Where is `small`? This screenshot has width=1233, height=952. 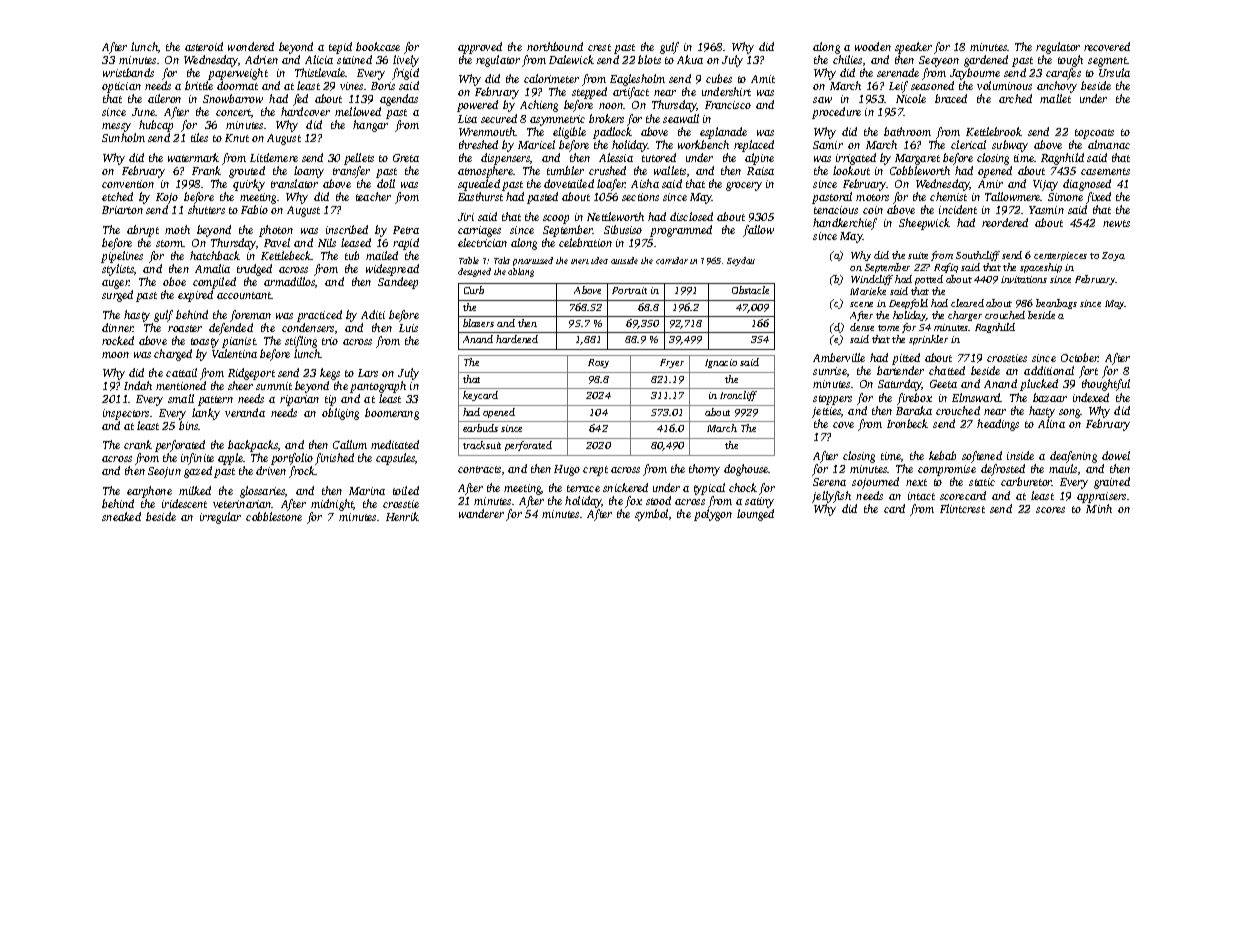
small is located at coordinates (181, 398).
